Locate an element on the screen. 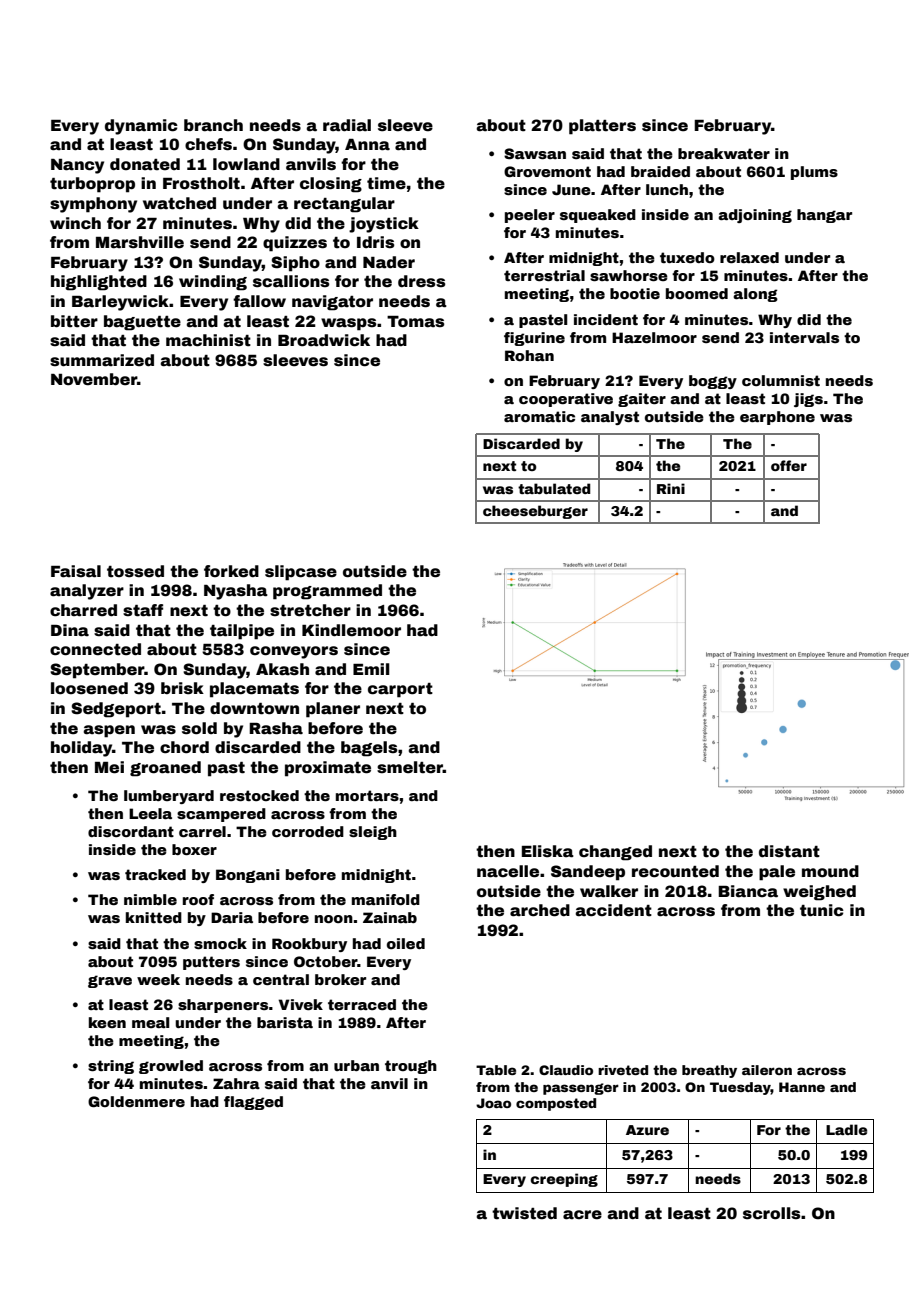  Zahra is located at coordinates (236, 1083).
